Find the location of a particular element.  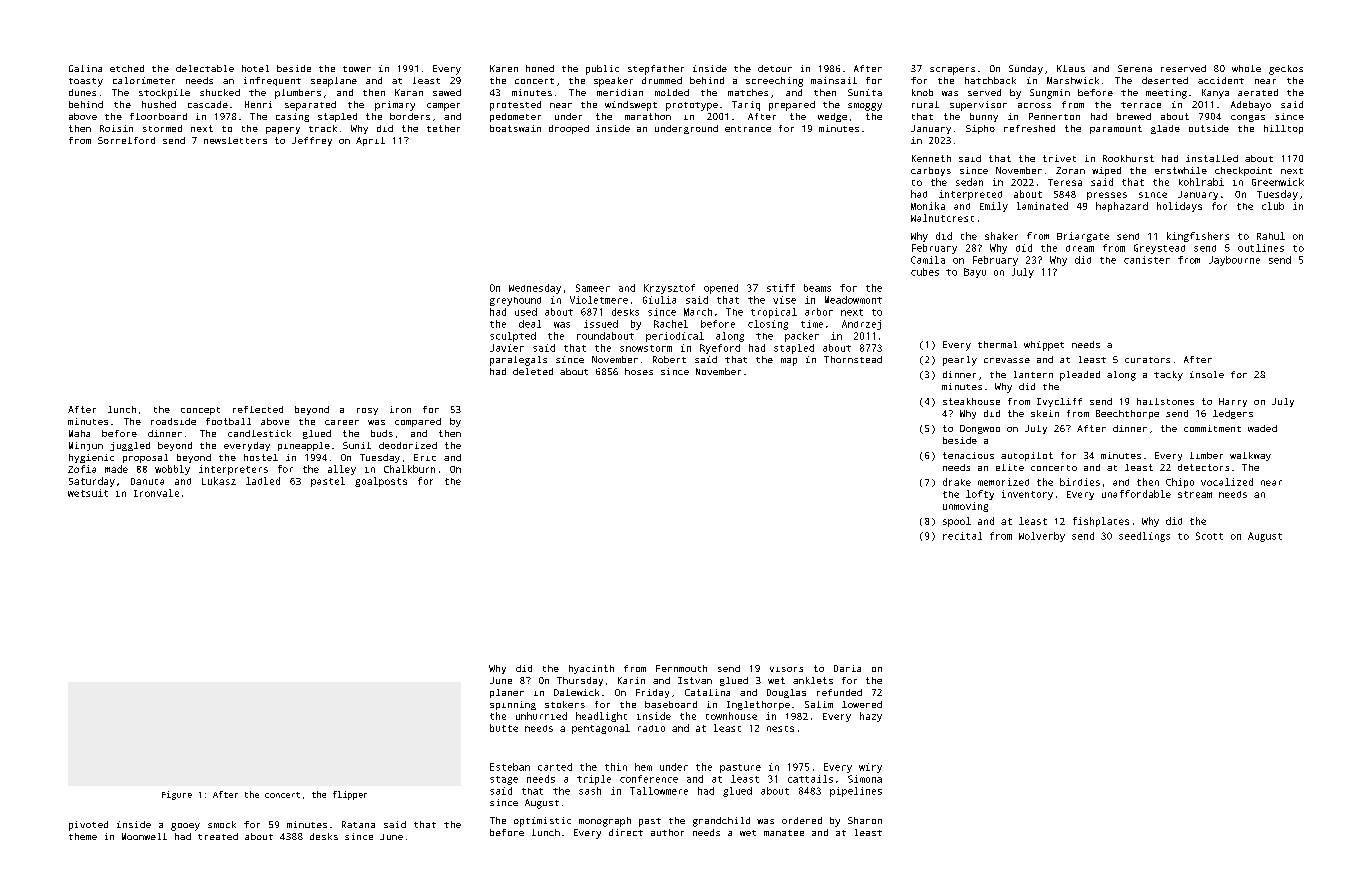

reflected is located at coordinates (258, 409).
